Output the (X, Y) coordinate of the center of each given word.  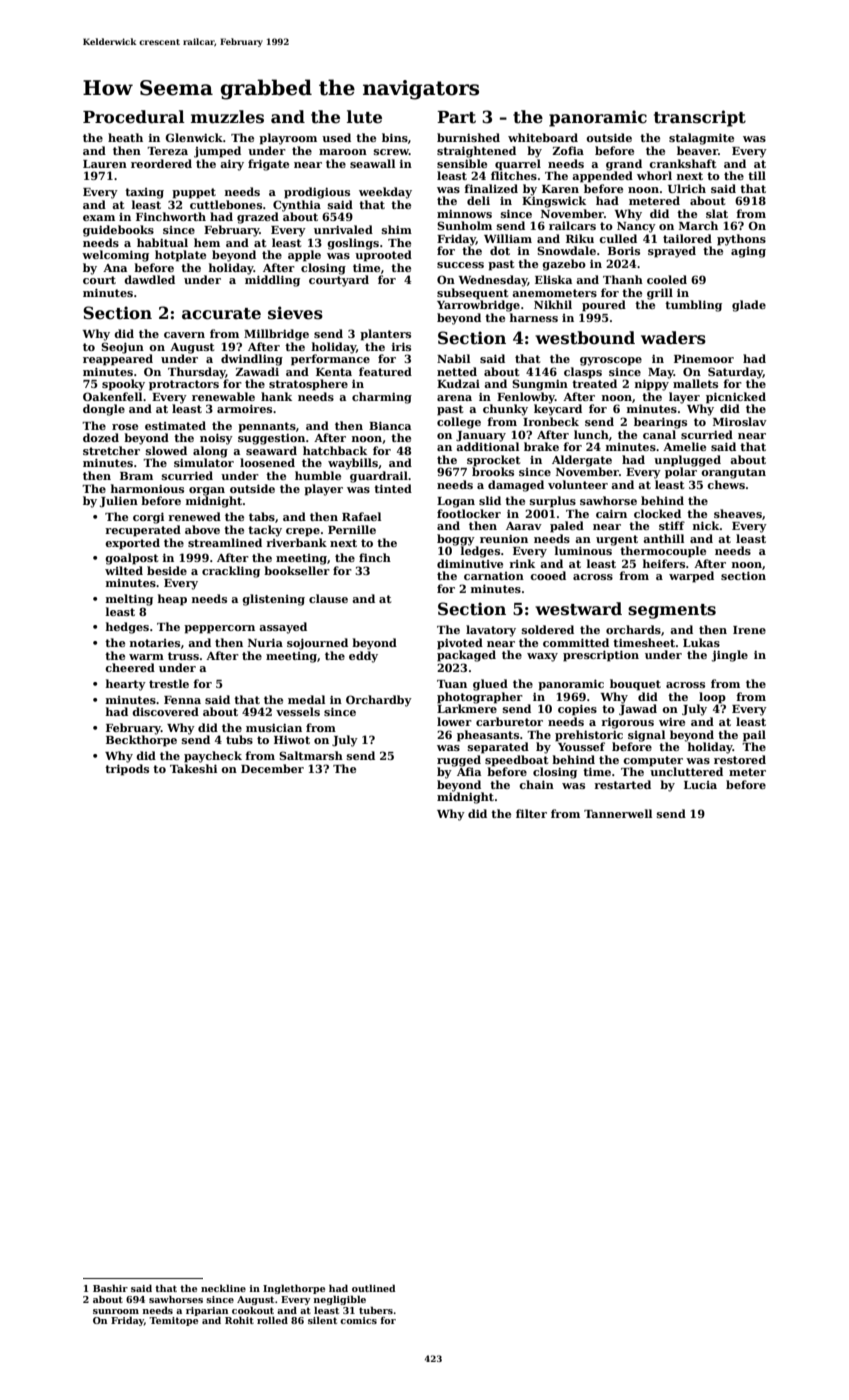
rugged (459, 761)
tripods (127, 770)
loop (712, 698)
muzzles (227, 117)
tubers (376, 1310)
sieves (295, 313)
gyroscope (611, 361)
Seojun (122, 348)
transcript (700, 118)
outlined (374, 1288)
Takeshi (193, 768)
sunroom (116, 1311)
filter (531, 813)
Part (456, 117)
